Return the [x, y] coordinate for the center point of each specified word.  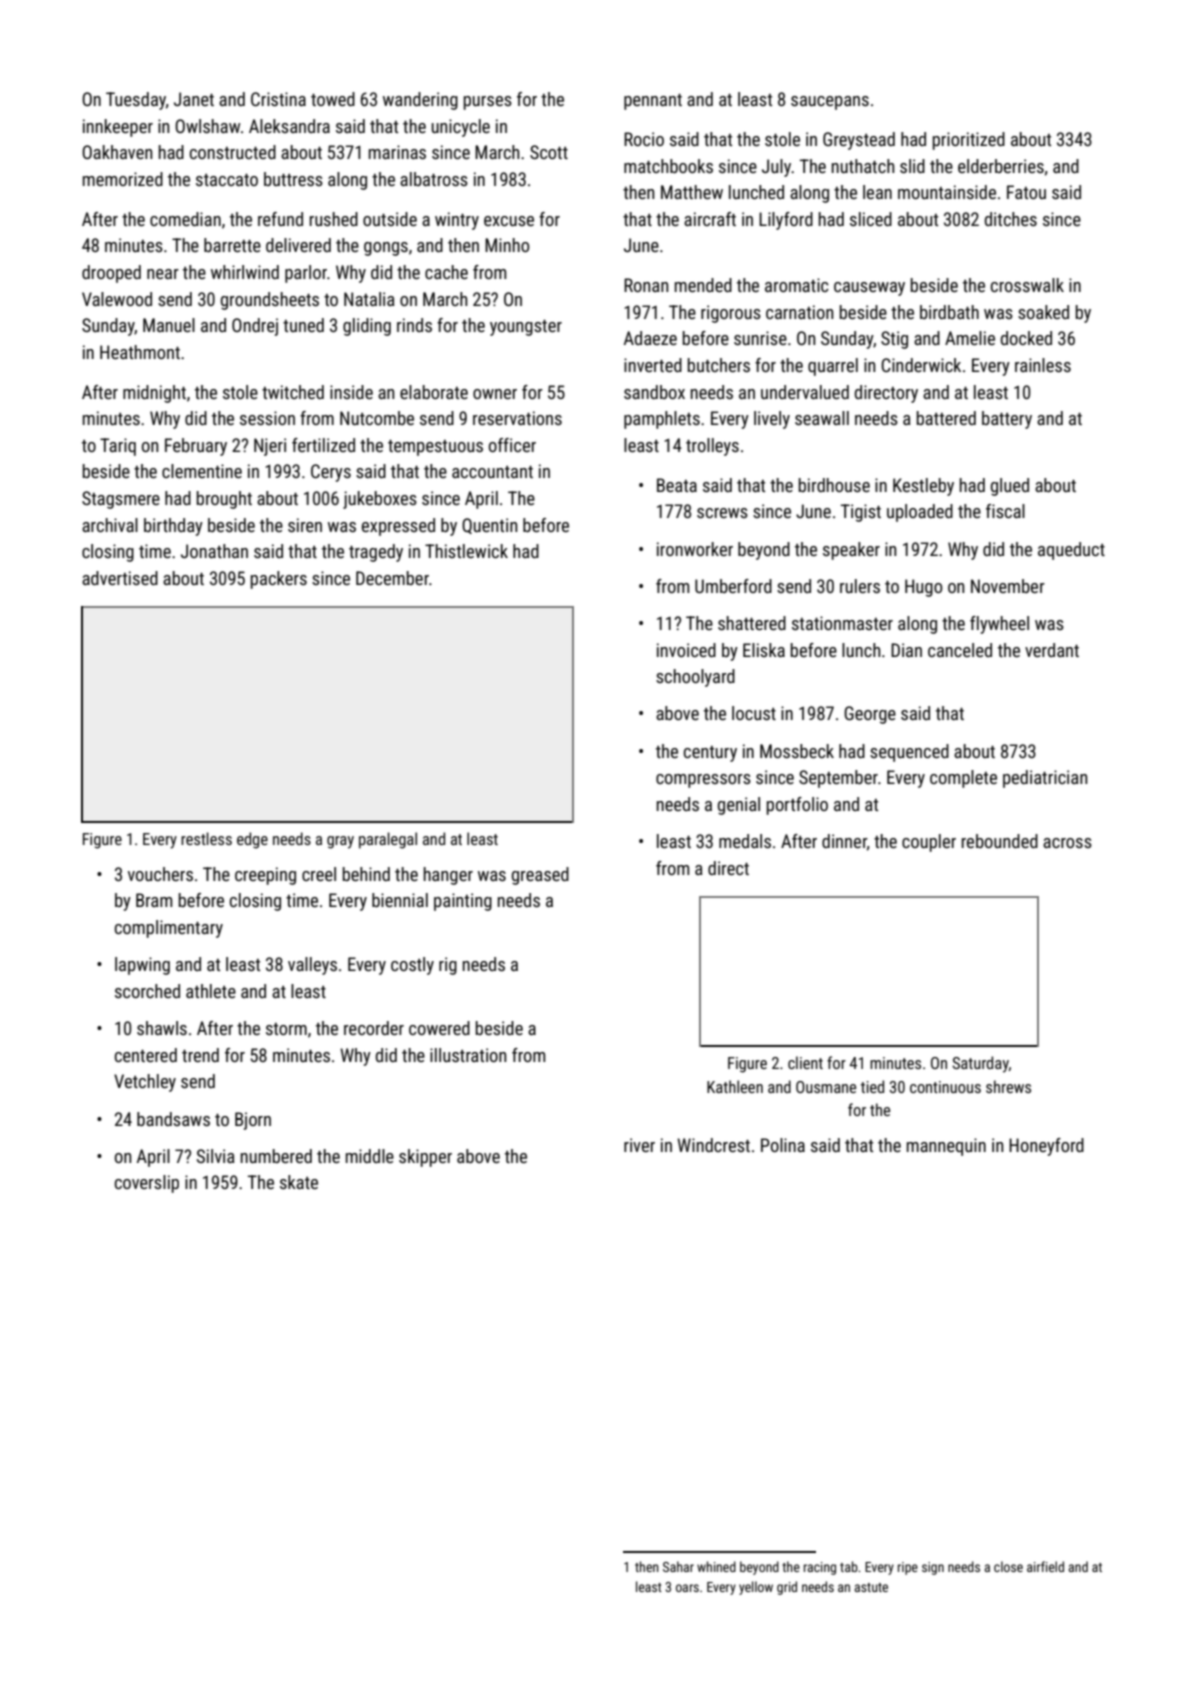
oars [687, 1588]
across [1067, 843]
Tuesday [136, 101]
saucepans [830, 103]
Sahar [678, 1566]
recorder [374, 1028]
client [805, 1062]
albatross [434, 179]
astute [871, 1587]
